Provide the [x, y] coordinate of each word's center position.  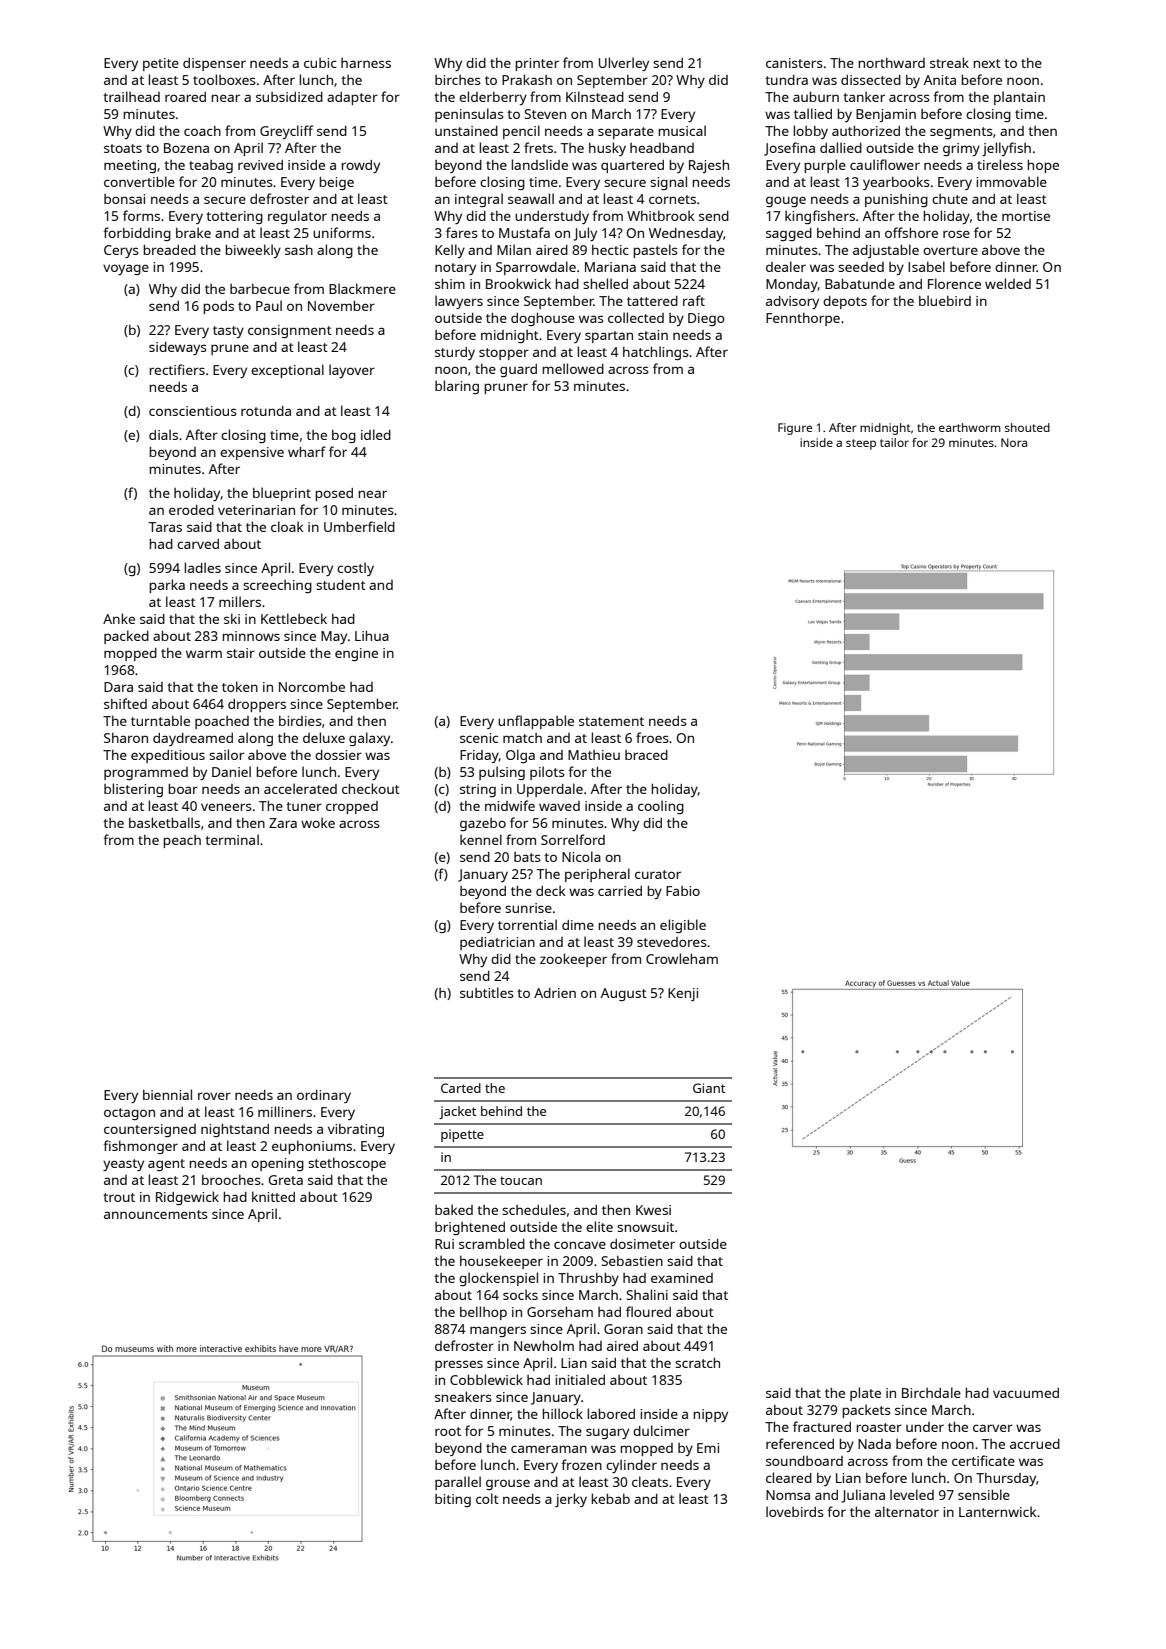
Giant [709, 1088]
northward [891, 63]
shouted [1027, 427]
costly [355, 569]
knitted [273, 1196]
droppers [257, 705]
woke [318, 822]
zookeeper [573, 960]
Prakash [527, 79]
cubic [320, 63]
